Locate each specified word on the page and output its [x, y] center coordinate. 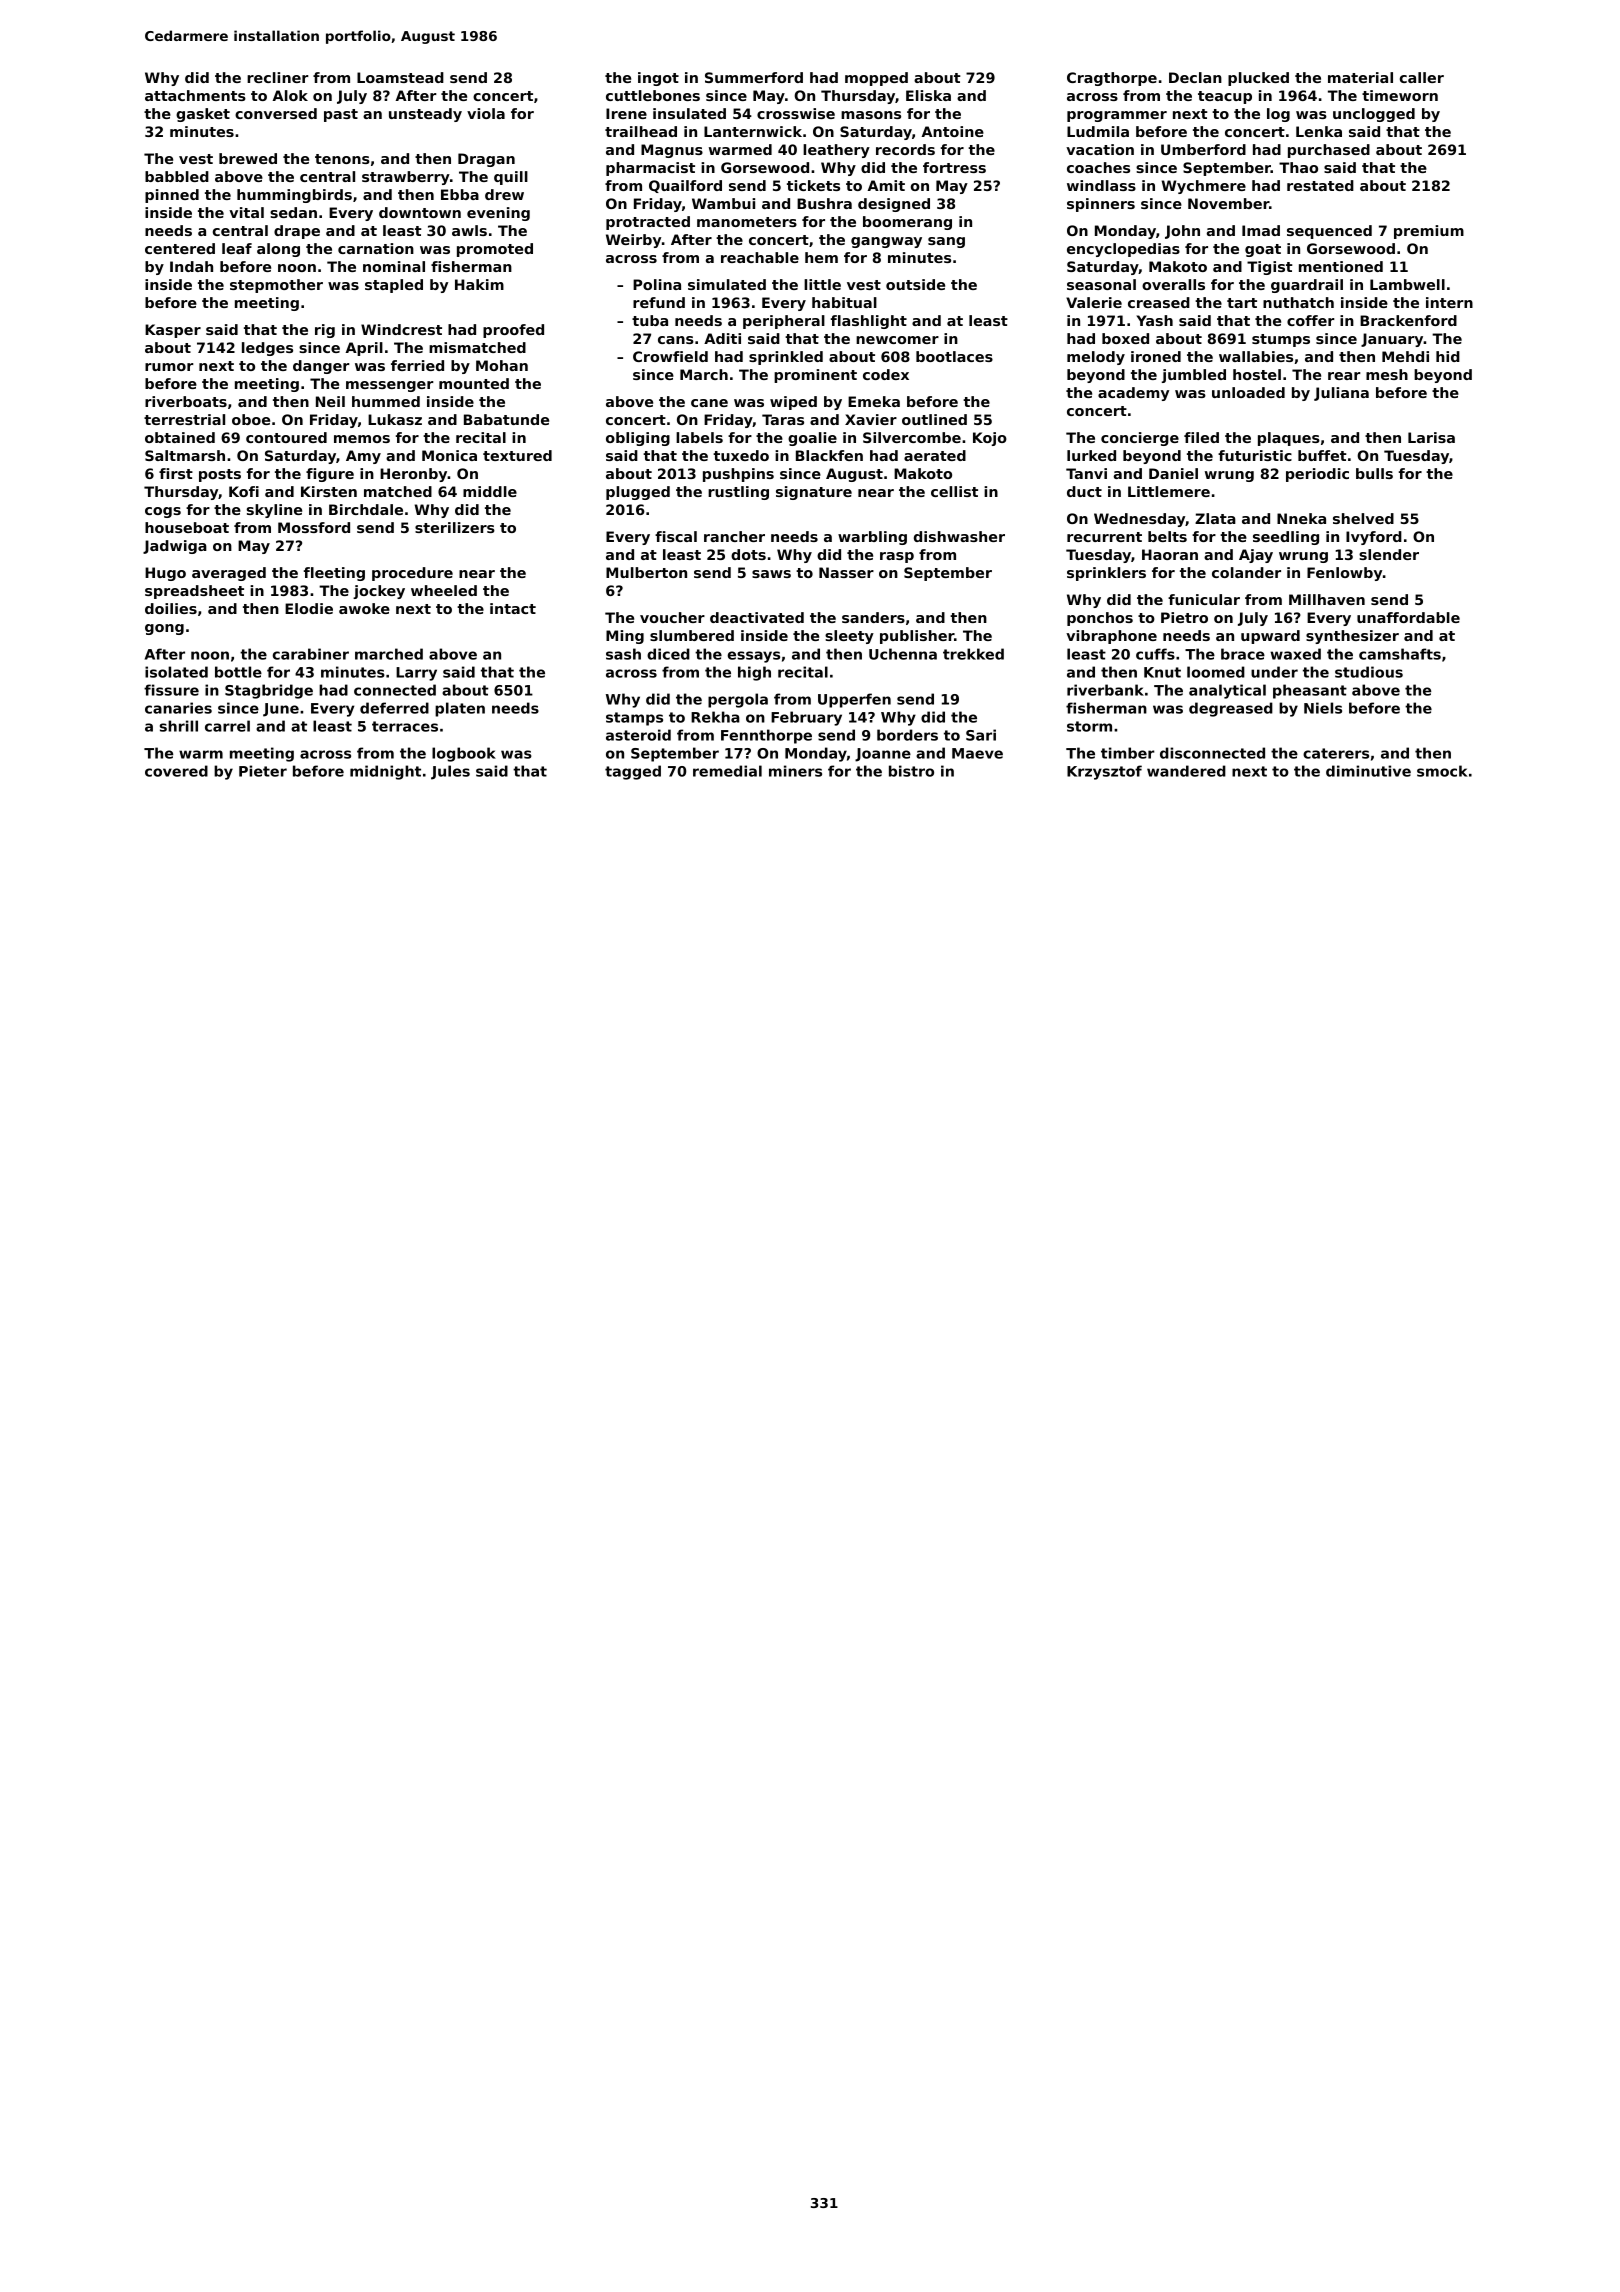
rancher [734, 536]
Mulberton [646, 572]
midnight [385, 772]
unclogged [1374, 115]
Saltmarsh [185, 455]
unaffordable [1408, 617]
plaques [1289, 439]
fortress [954, 167]
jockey [379, 592]
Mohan [502, 365]
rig [325, 331]
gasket [203, 115]
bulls [1374, 473]
